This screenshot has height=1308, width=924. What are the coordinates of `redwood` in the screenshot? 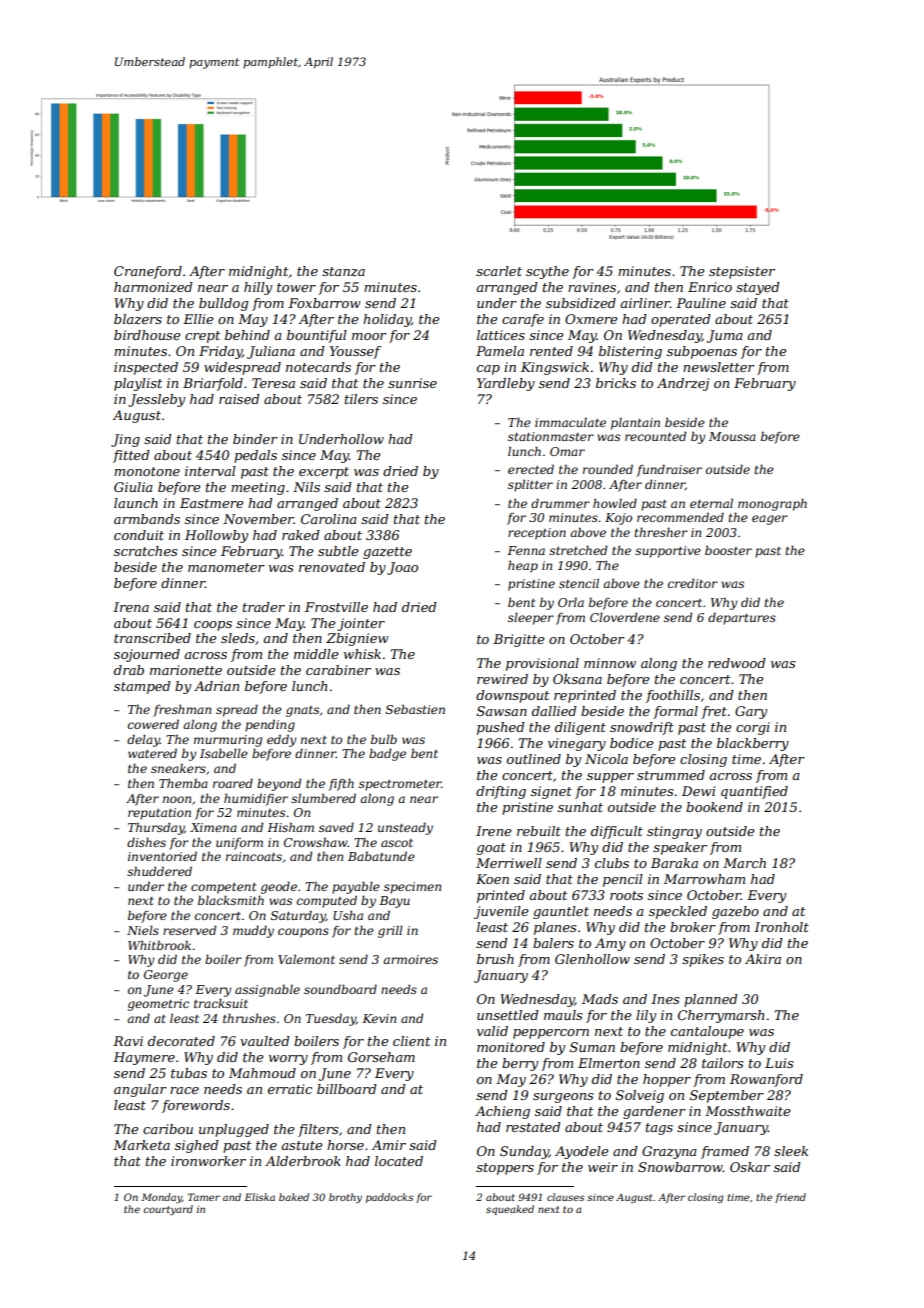 It's located at (736, 663).
